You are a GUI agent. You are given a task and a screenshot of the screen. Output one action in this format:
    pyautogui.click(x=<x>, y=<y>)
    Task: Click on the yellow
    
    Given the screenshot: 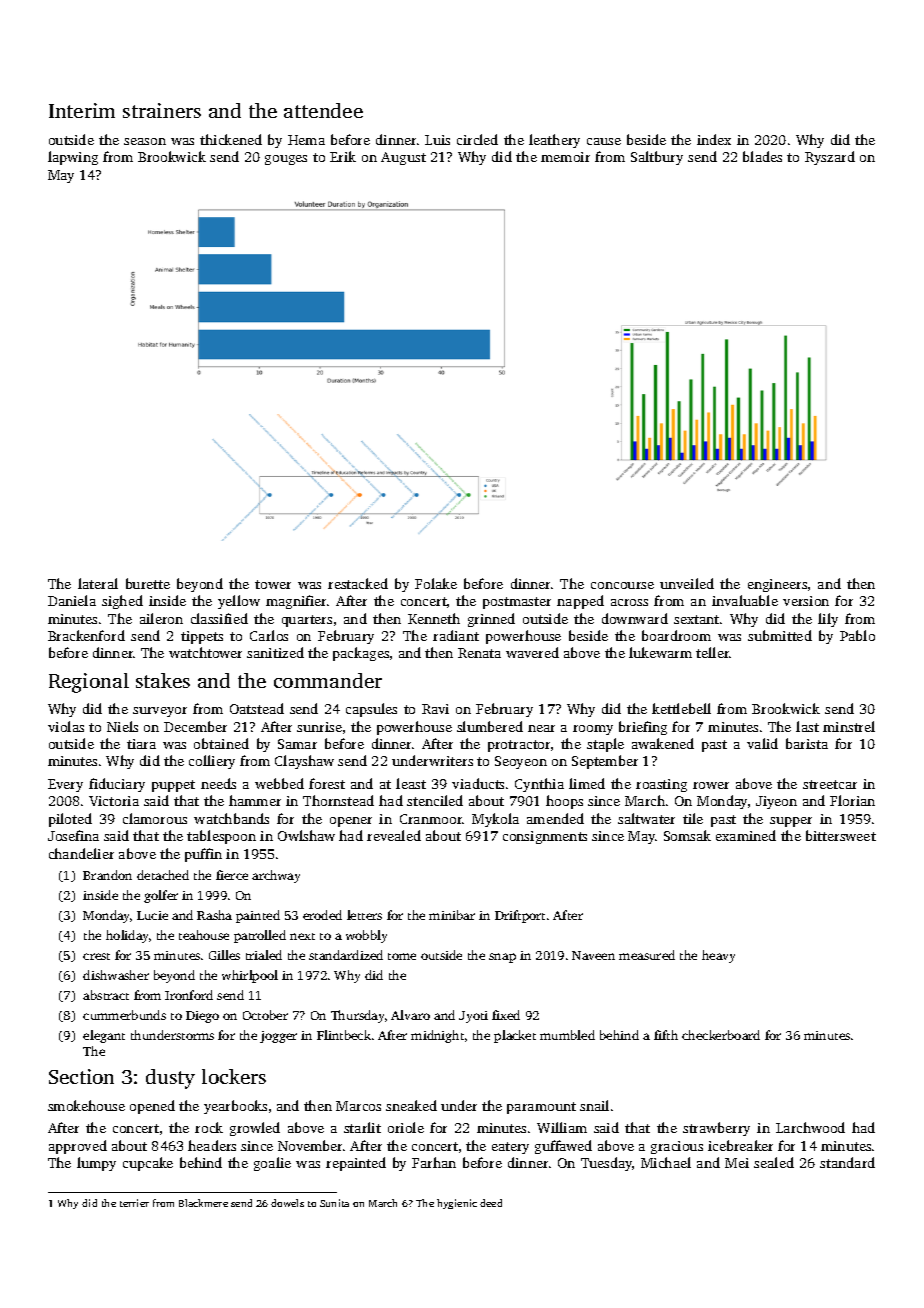 What is the action you would take?
    pyautogui.click(x=239, y=602)
